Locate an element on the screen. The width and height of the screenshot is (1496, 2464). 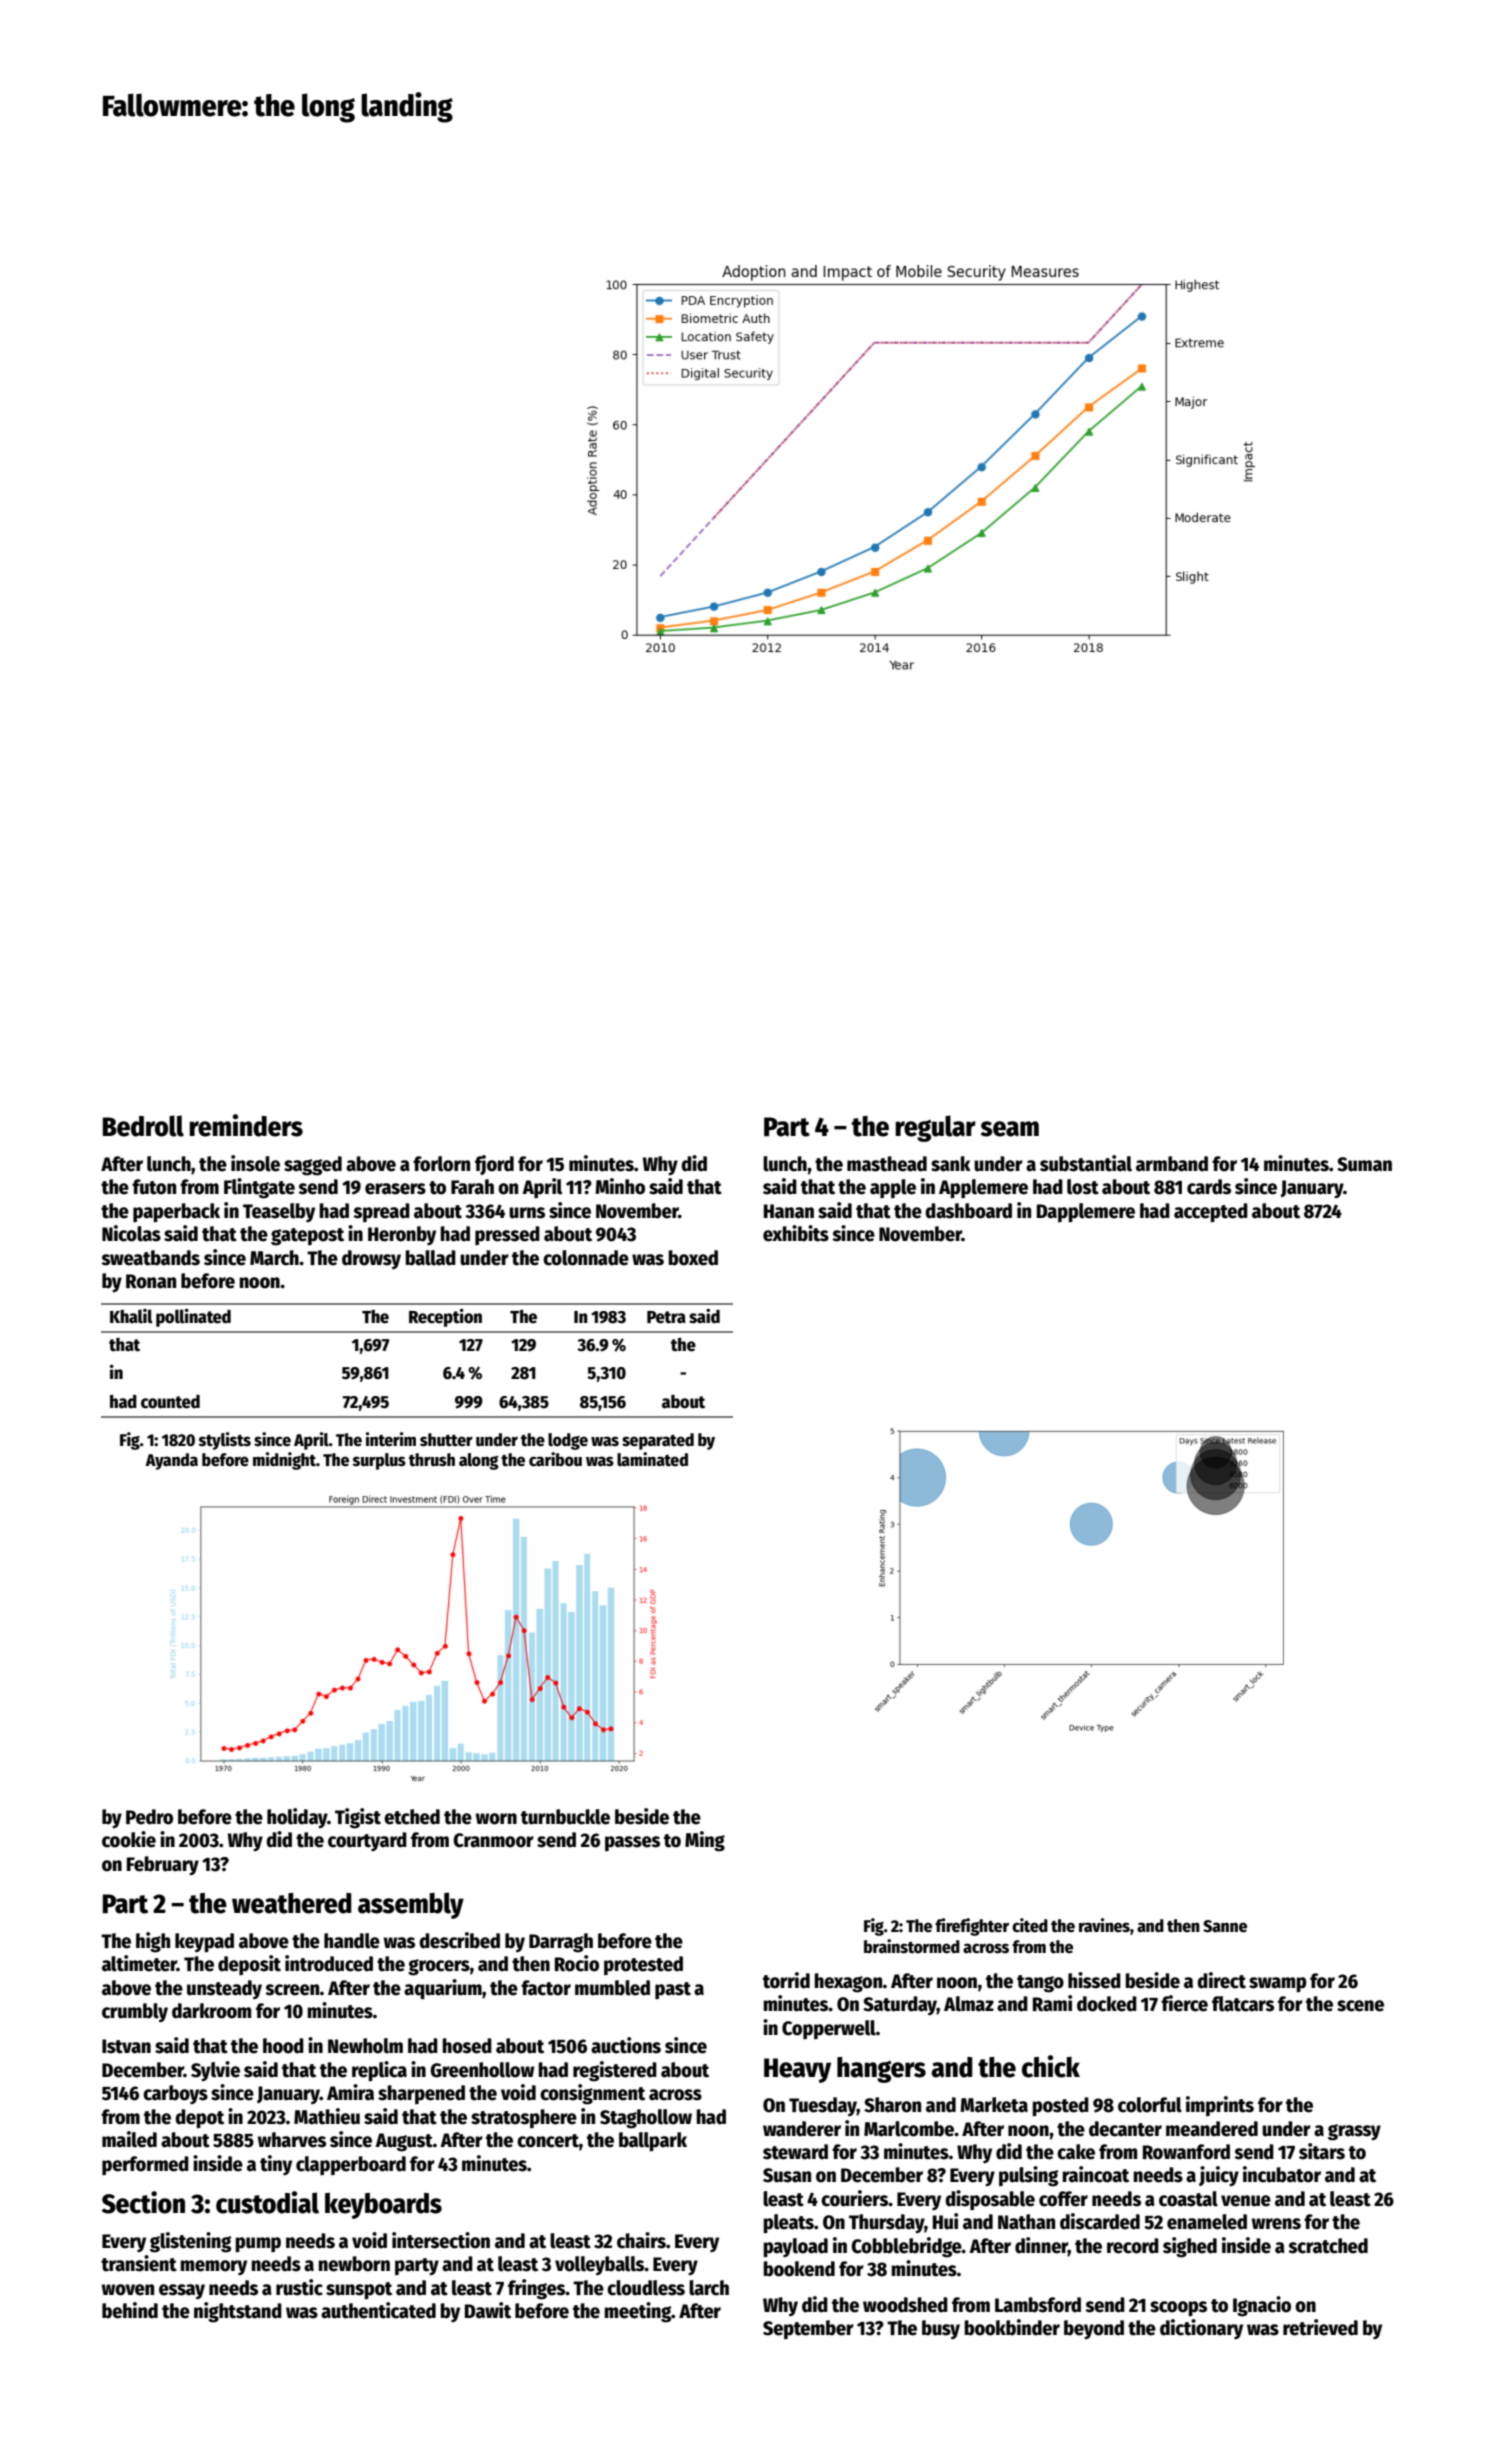
busy is located at coordinates (941, 2329).
